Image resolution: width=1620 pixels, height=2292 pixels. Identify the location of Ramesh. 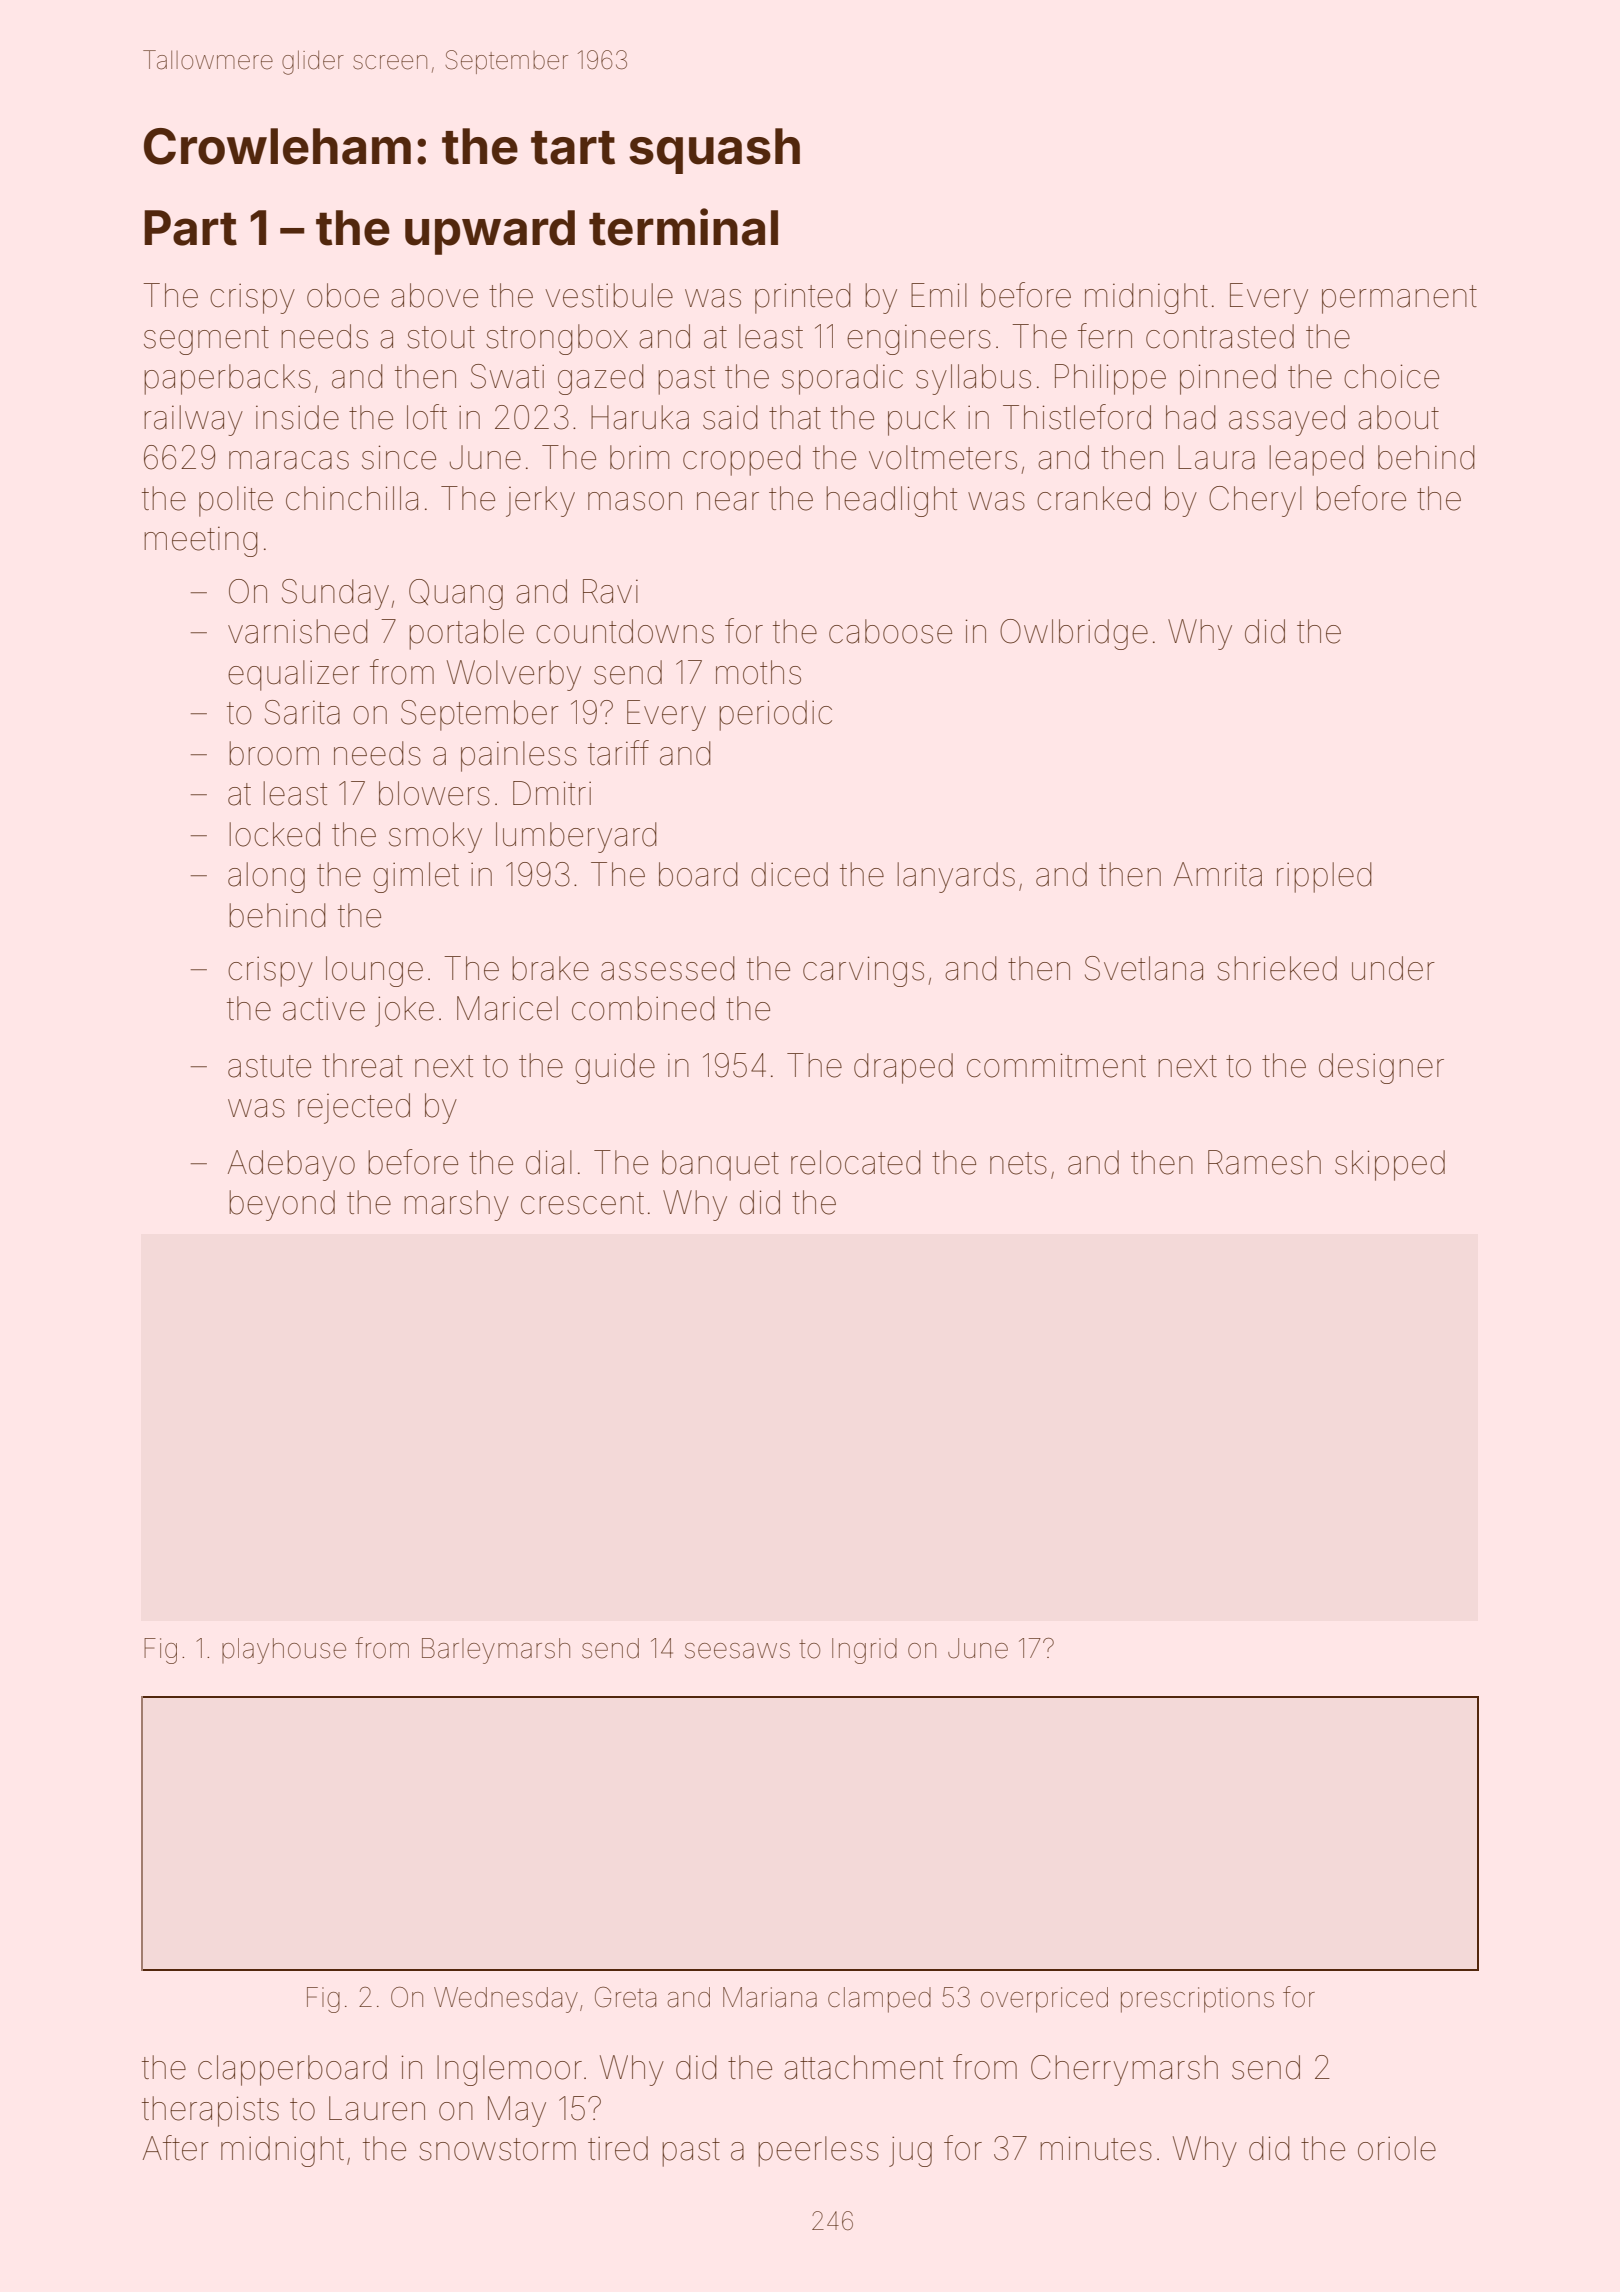
(1264, 1162).
